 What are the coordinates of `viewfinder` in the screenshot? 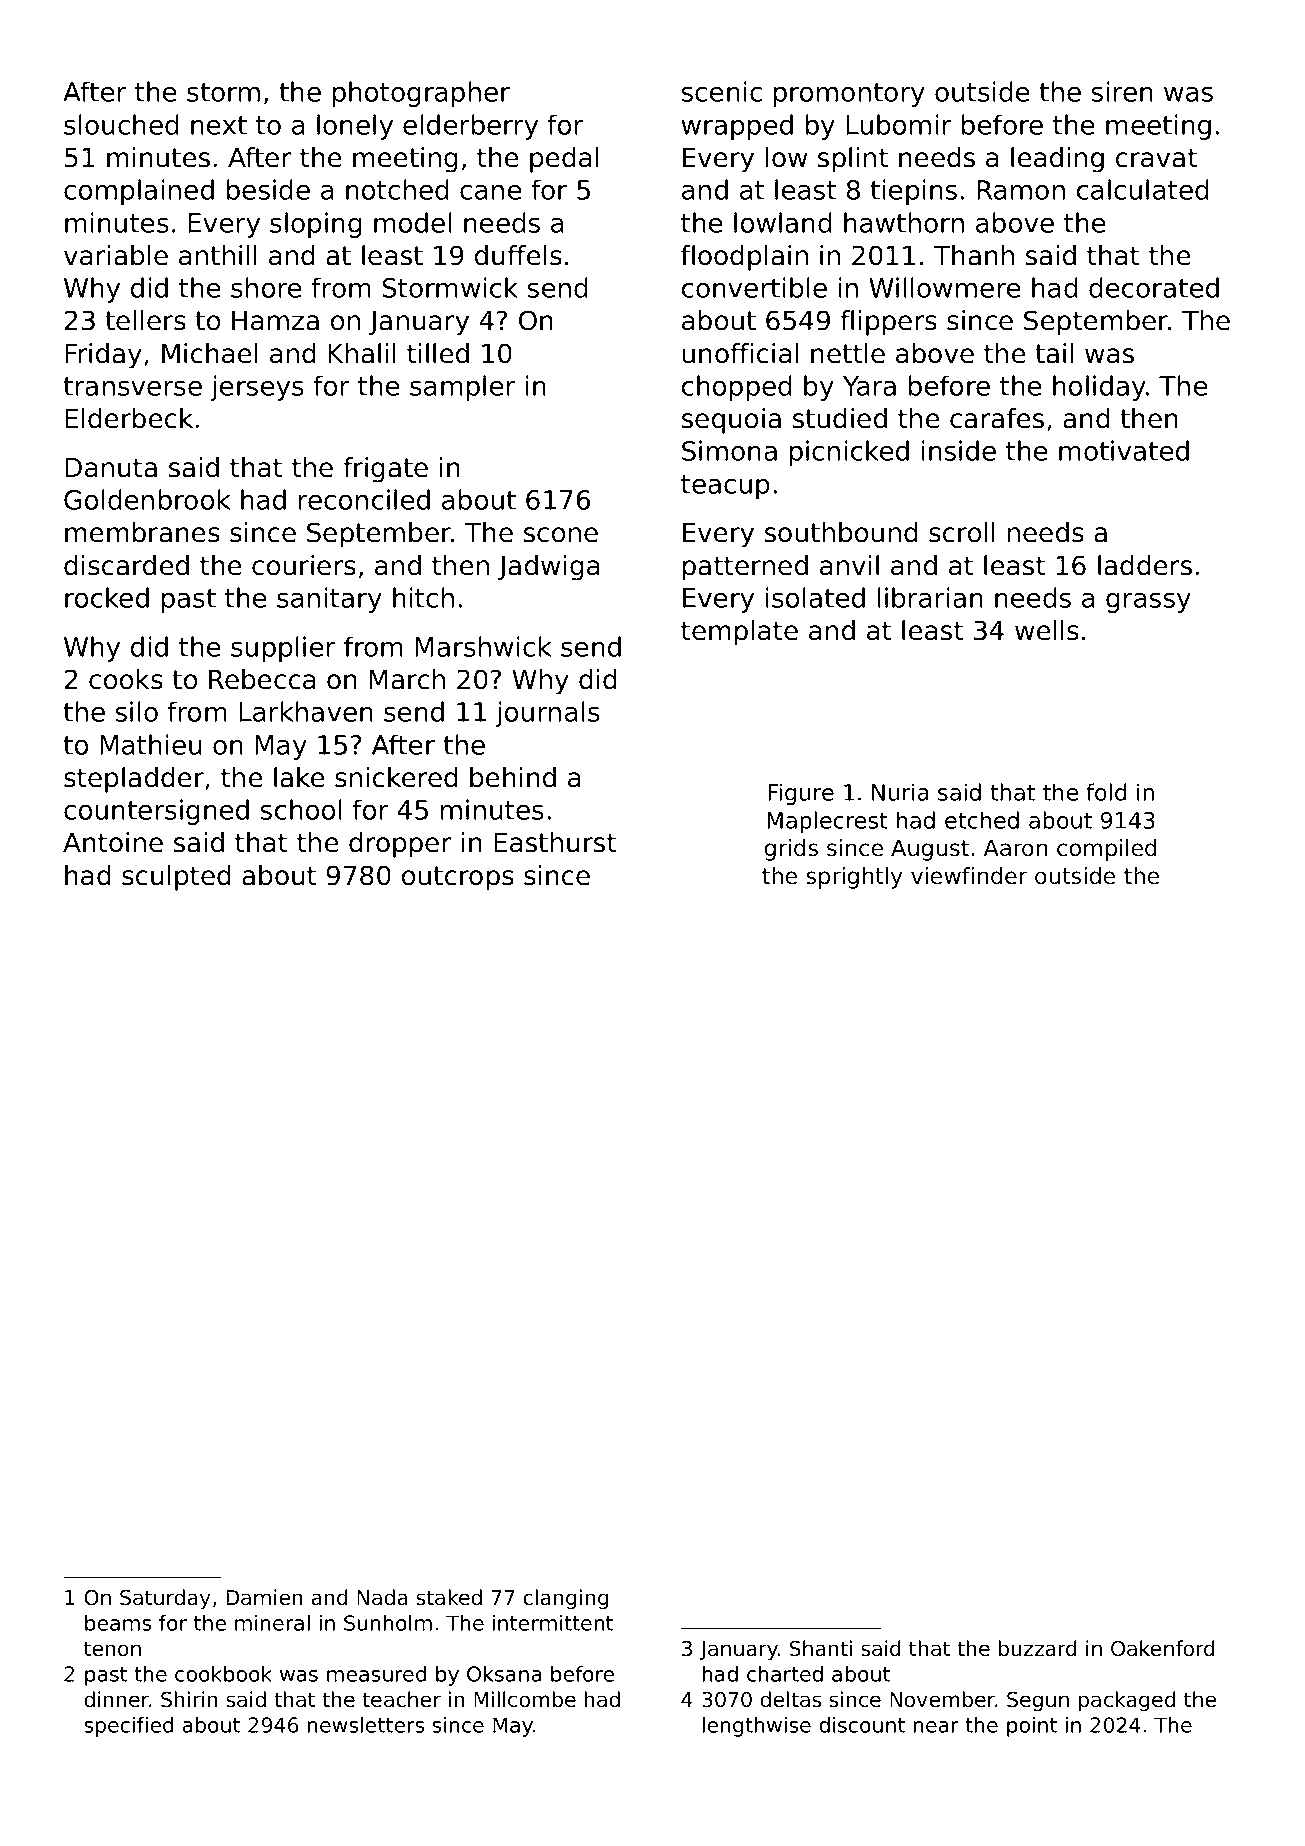 It's located at (969, 876).
